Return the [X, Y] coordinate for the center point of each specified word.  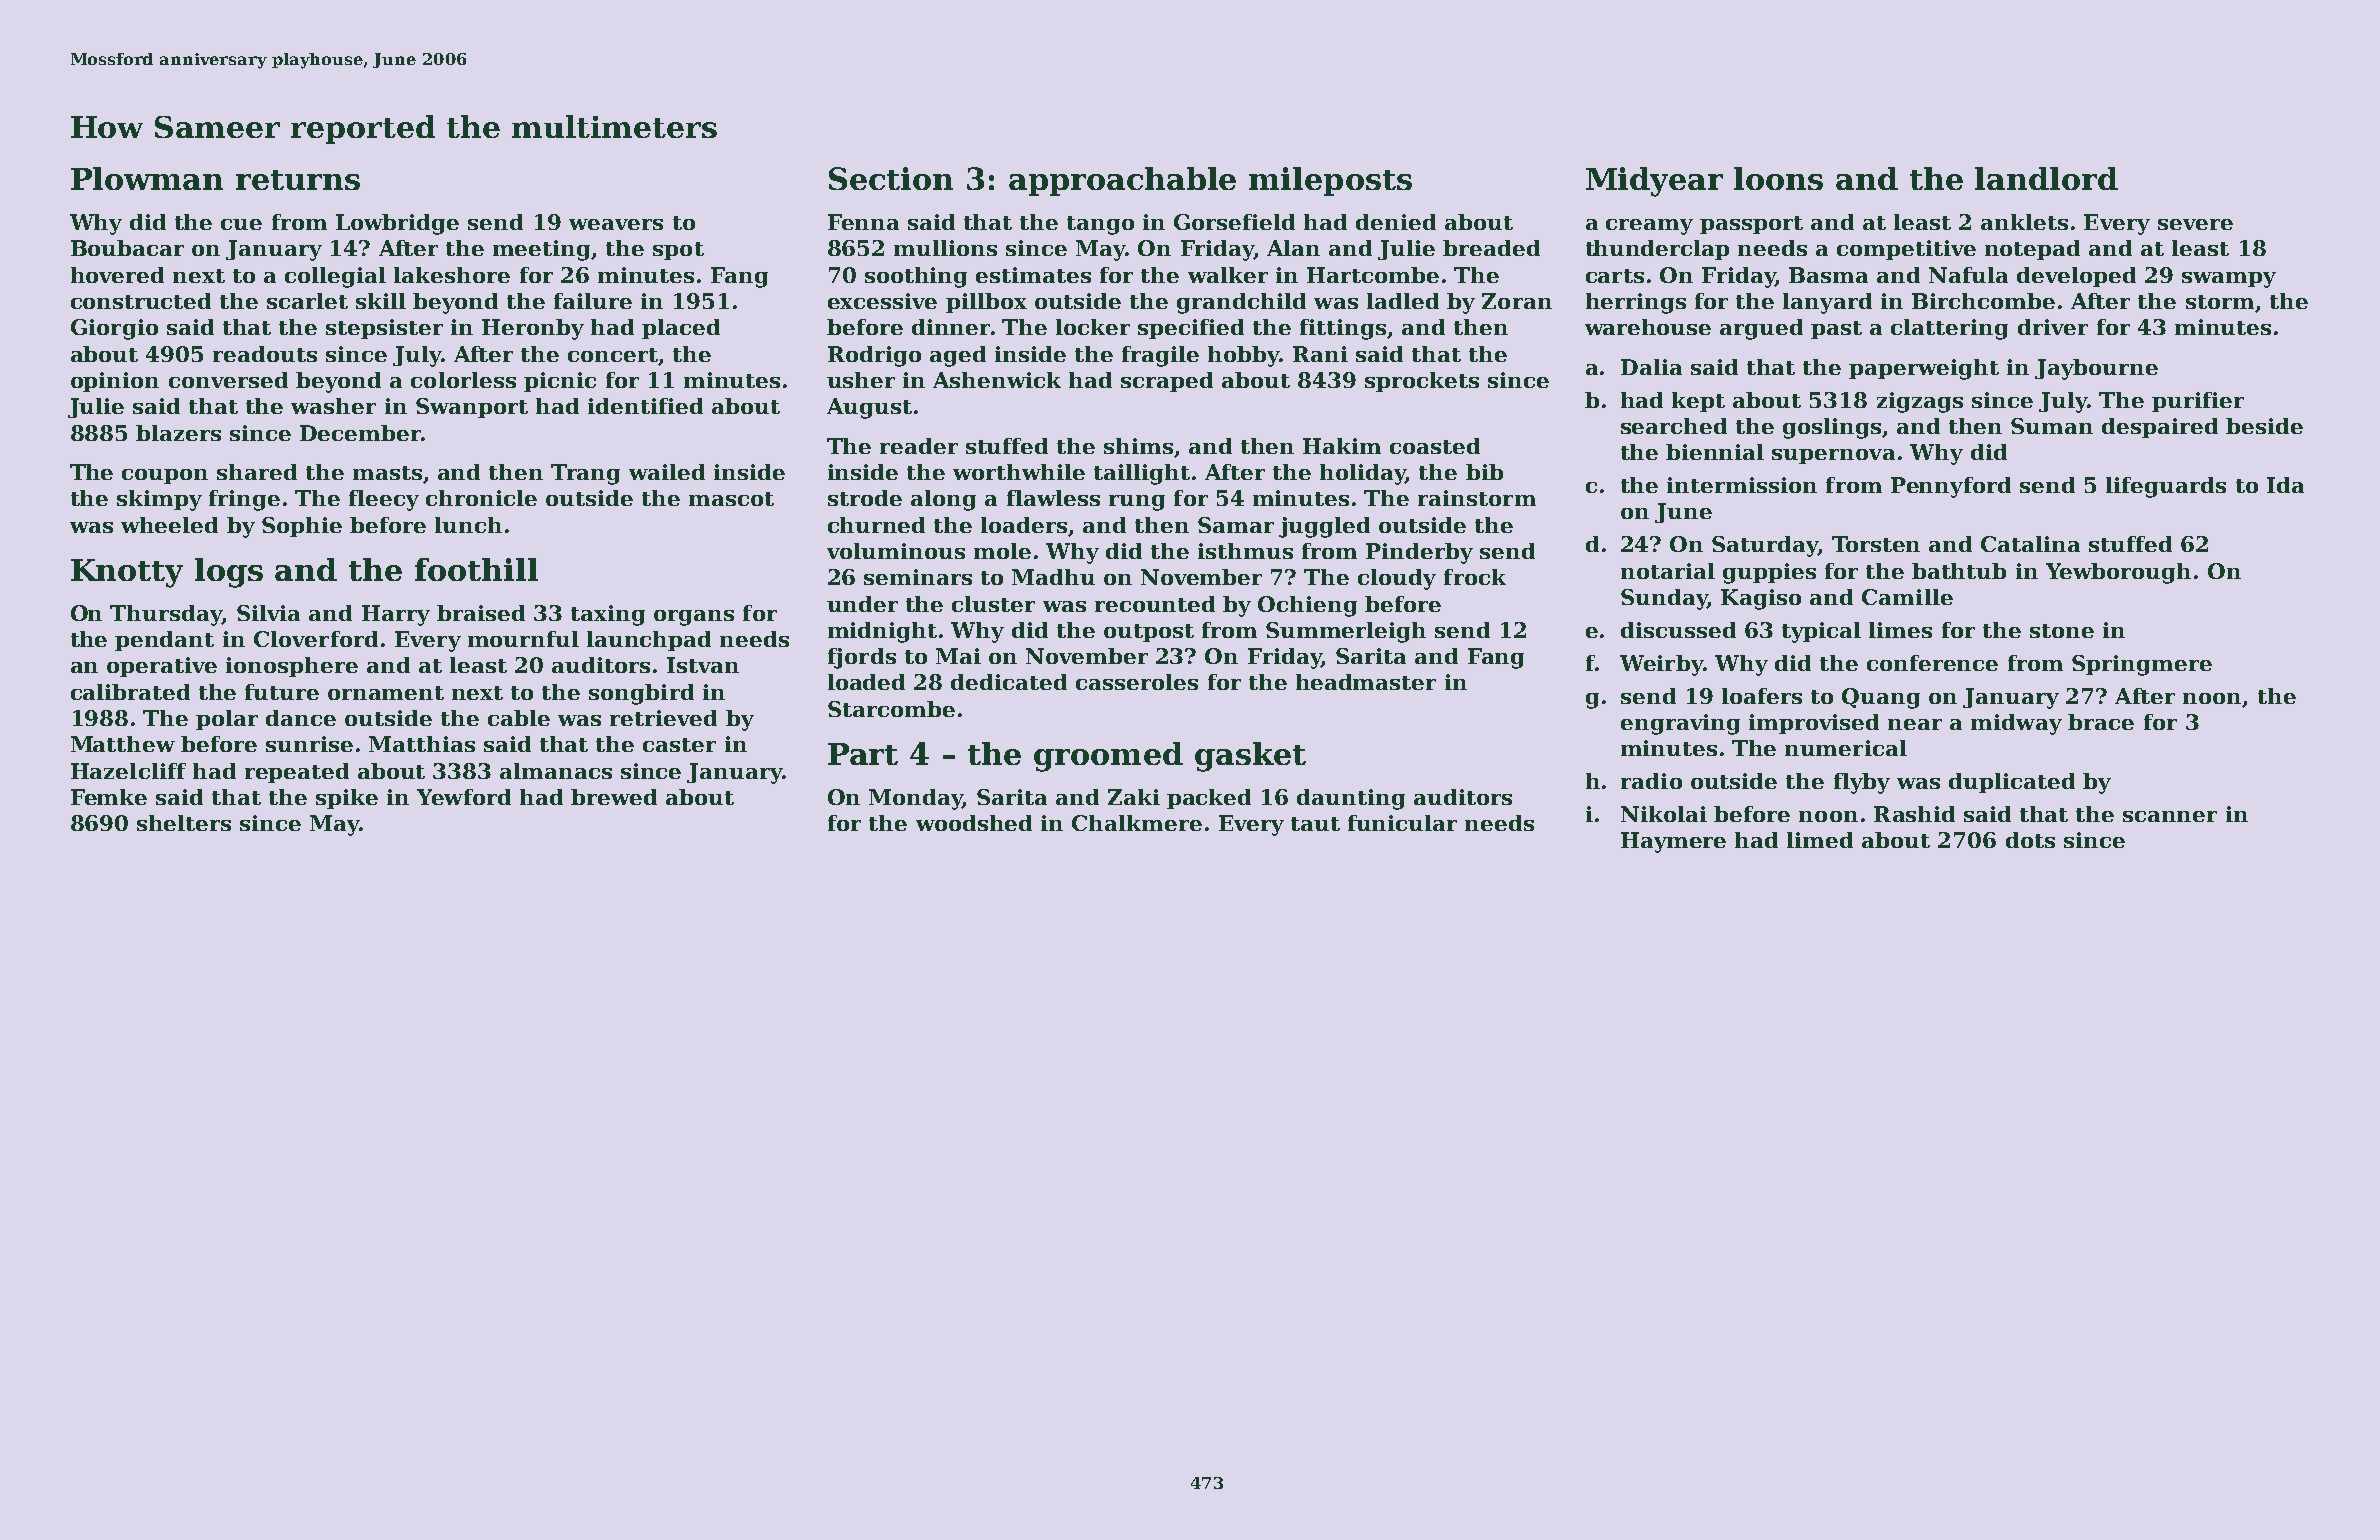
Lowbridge [397, 224]
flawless [1053, 498]
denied [1396, 222]
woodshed [974, 823]
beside [2264, 426]
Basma [1828, 275]
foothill [476, 569]
